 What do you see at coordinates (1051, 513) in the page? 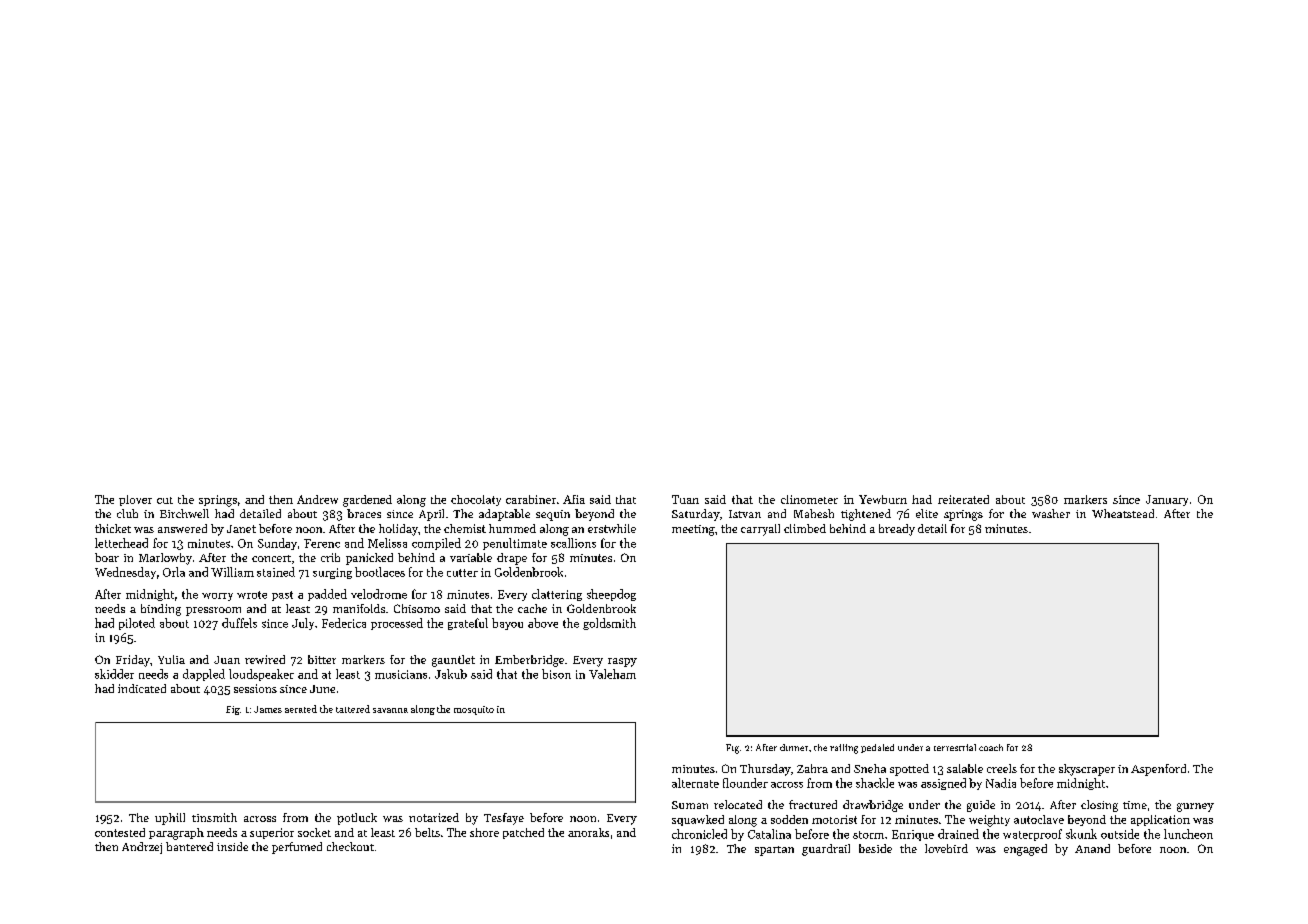
I see `washer` at bounding box center [1051, 513].
